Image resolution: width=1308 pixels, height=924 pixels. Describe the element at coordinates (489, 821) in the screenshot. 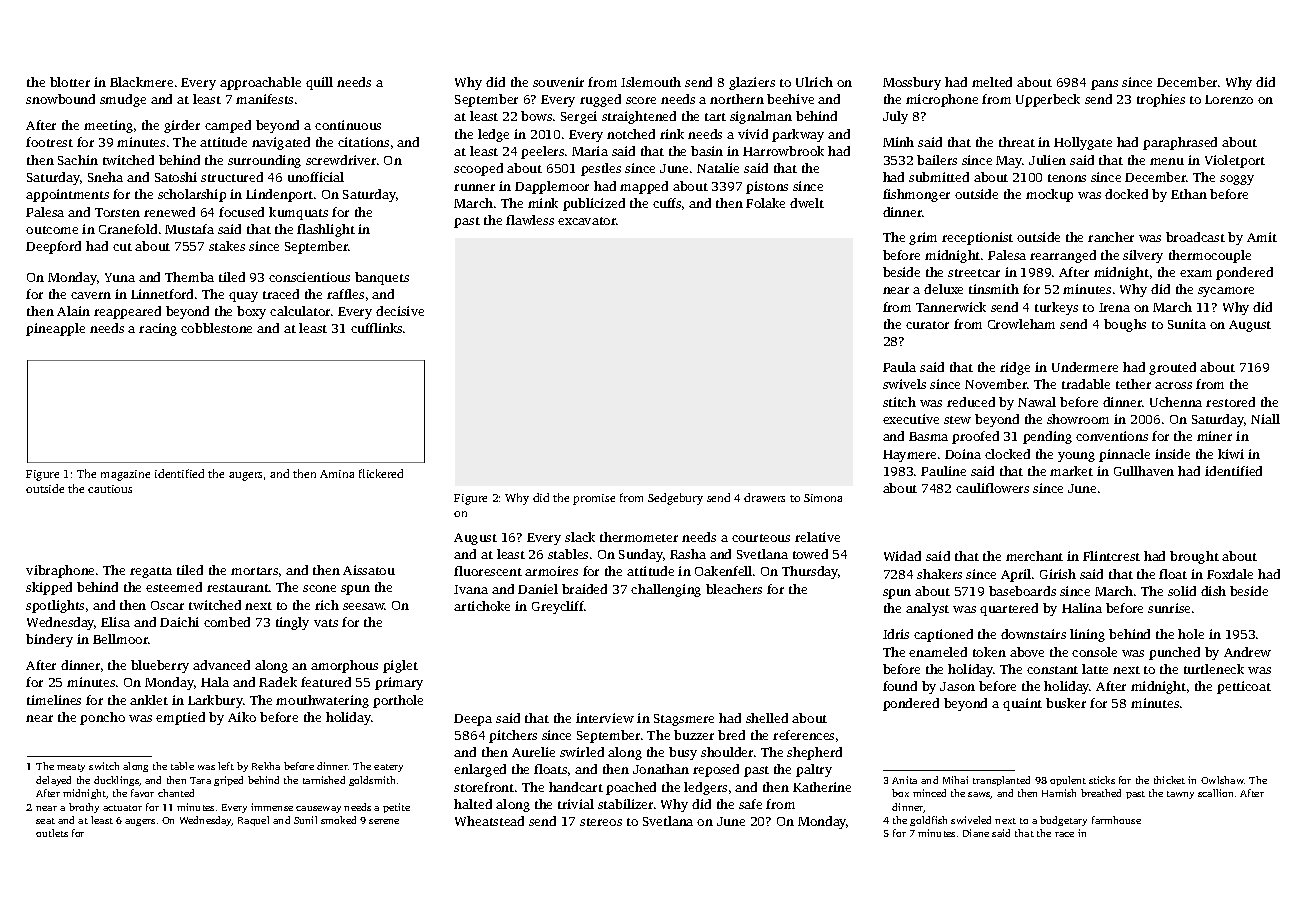

I see `Wheatstead` at that location.
